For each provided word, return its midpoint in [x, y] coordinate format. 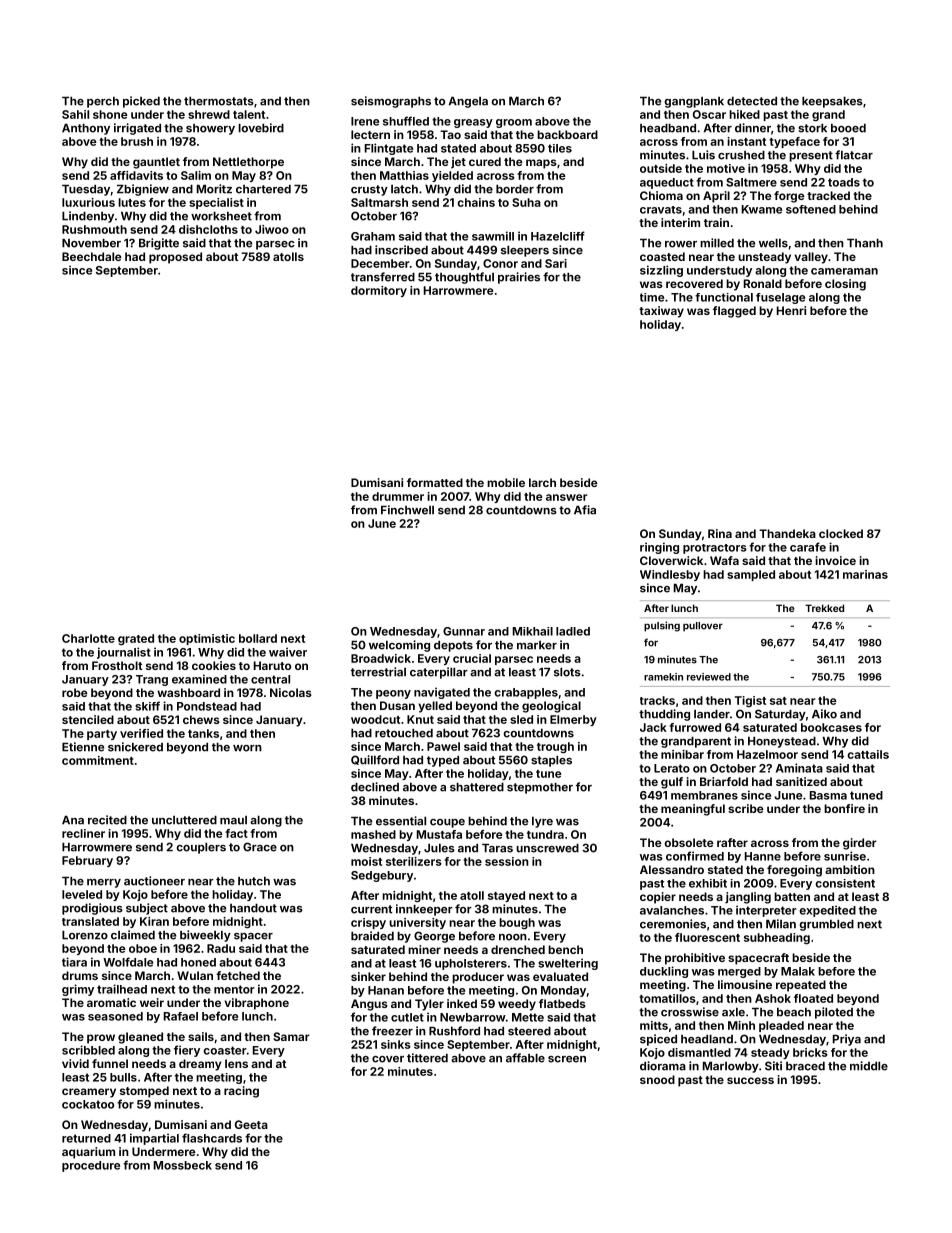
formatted [435, 482]
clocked [841, 533]
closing [845, 285]
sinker [368, 976]
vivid [75, 1063]
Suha [526, 202]
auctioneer [154, 881]
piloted [834, 1013]
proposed [175, 258]
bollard [258, 638]
